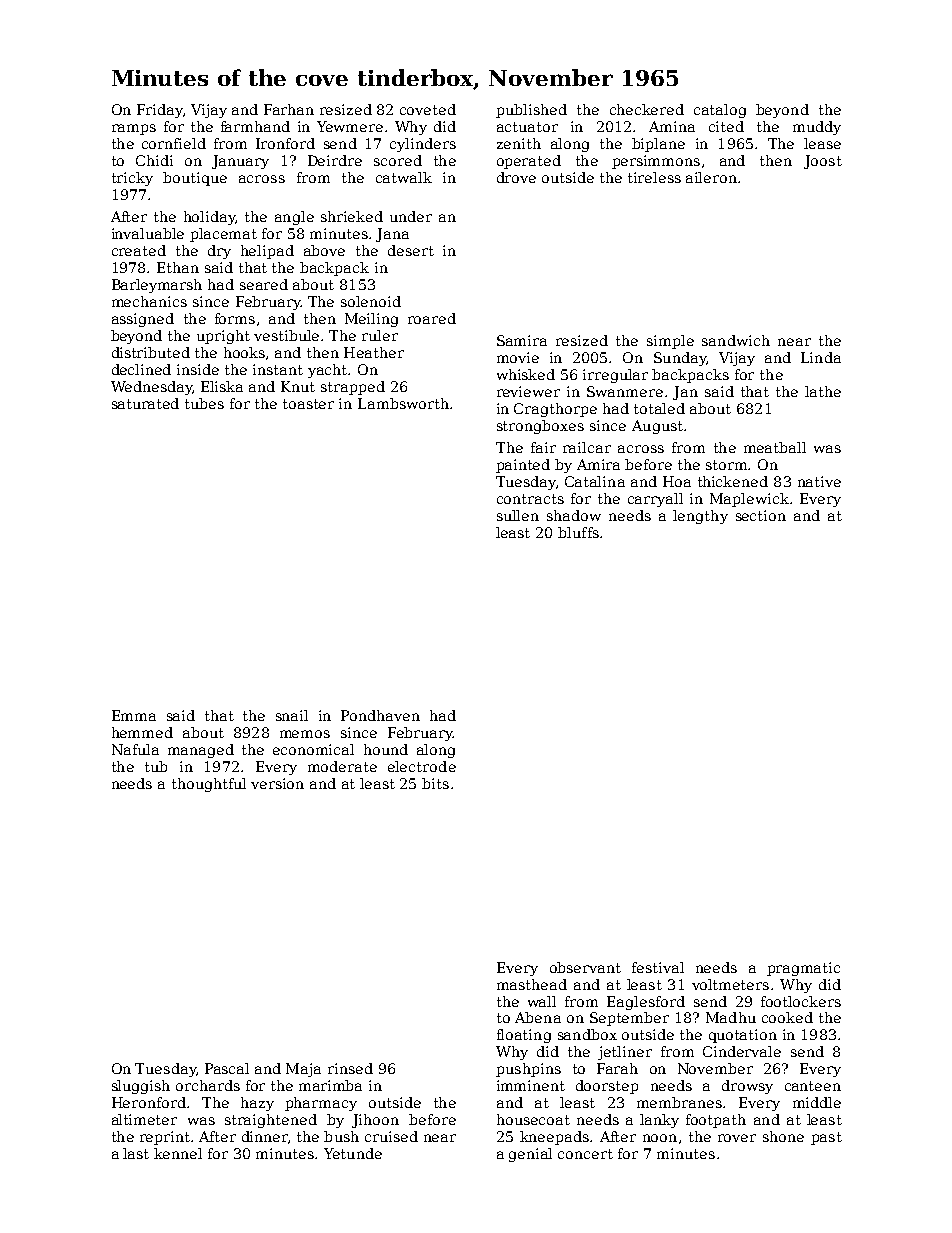 The height and width of the page is (1233, 952). I want to click on saturated, so click(145, 403).
